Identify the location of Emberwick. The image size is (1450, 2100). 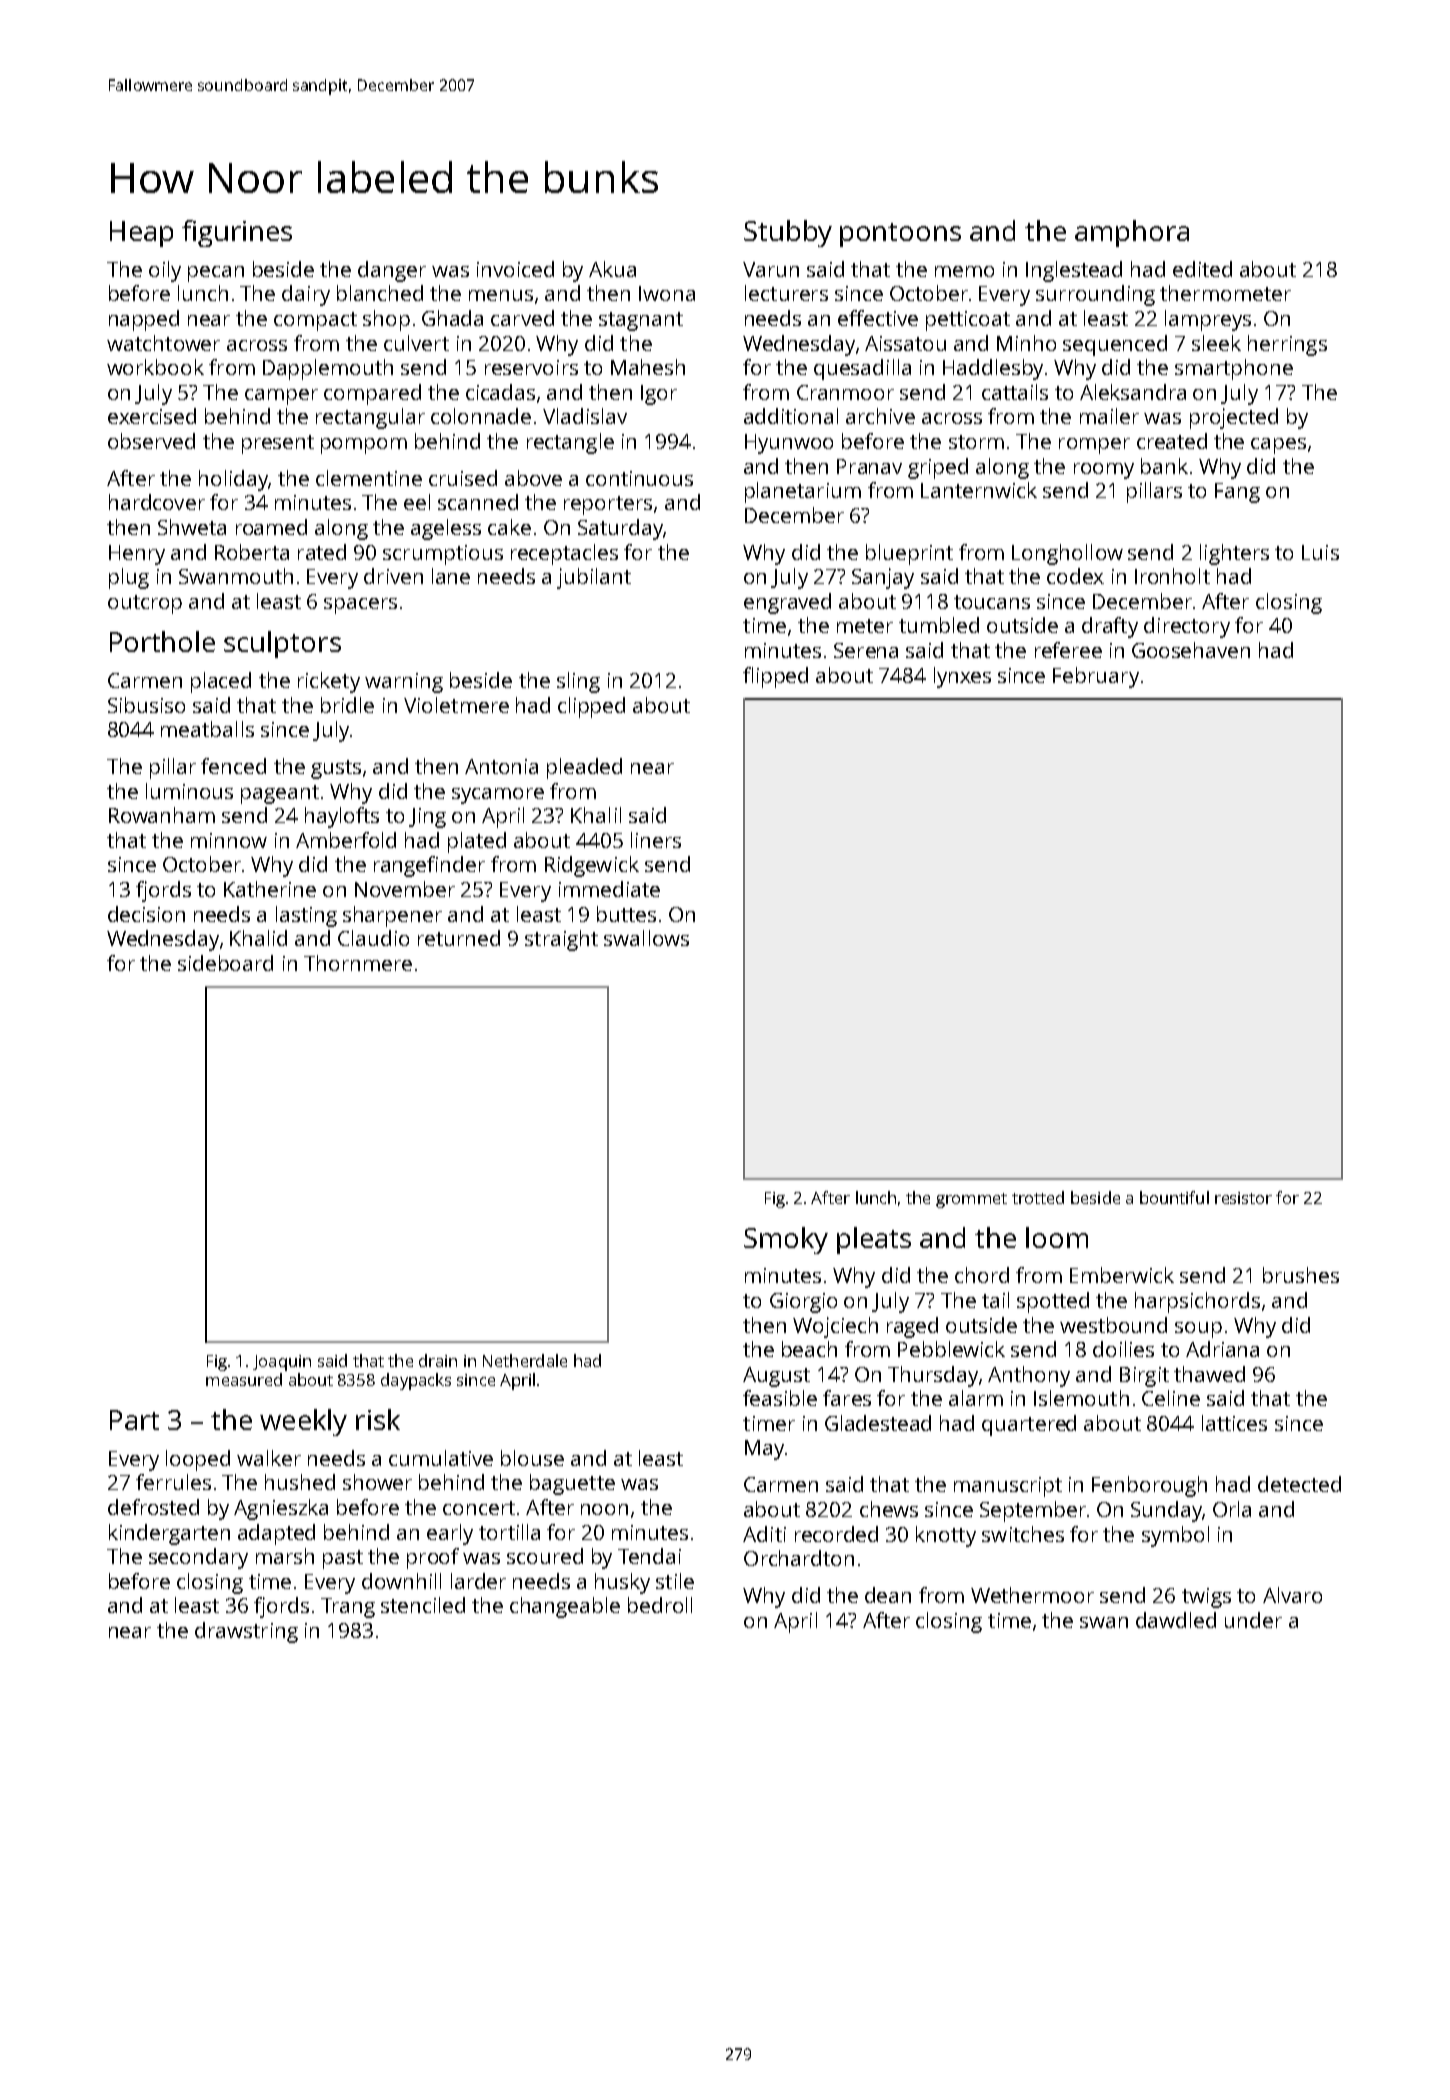
(1122, 1275).
